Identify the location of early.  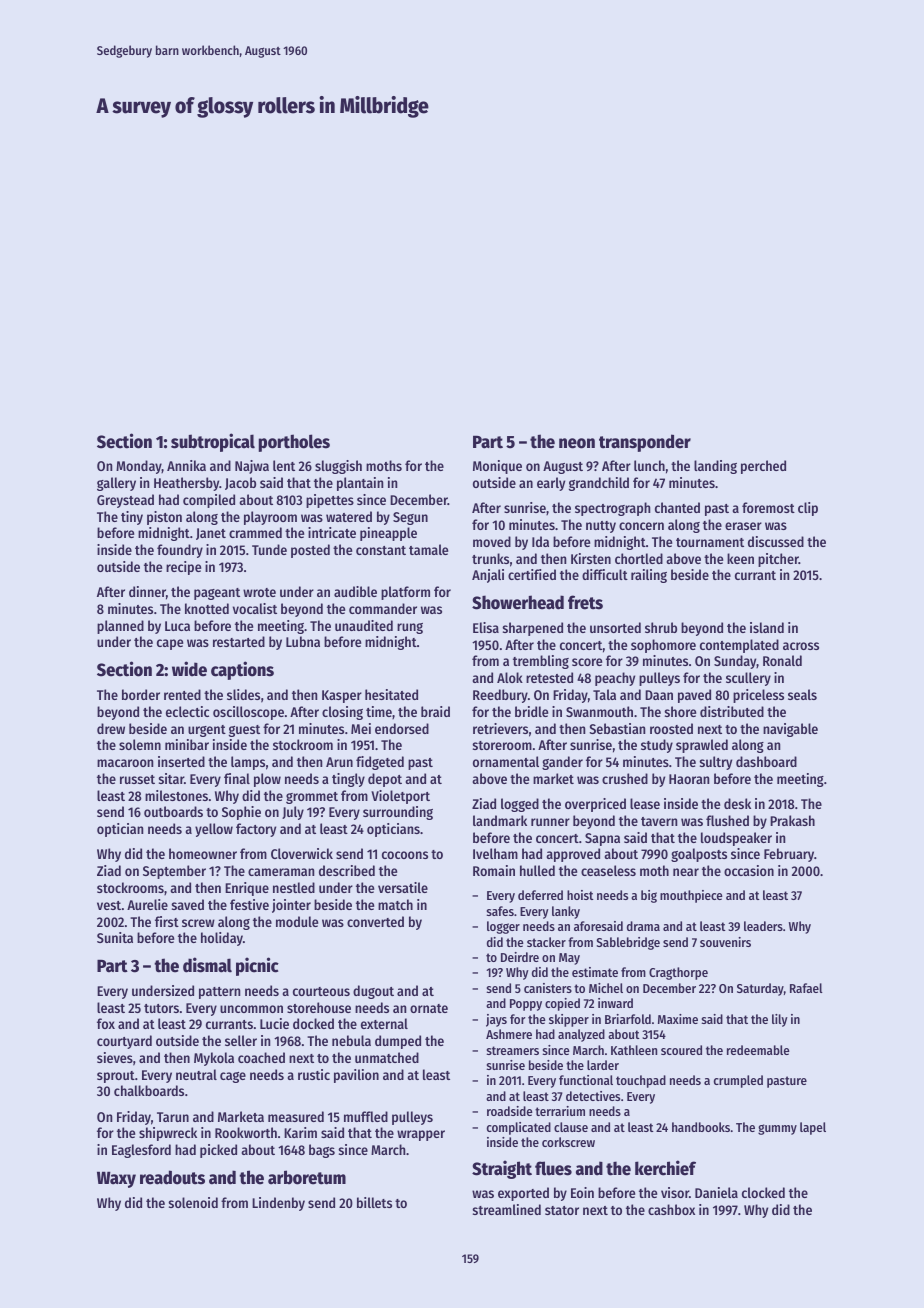
(551, 484).
